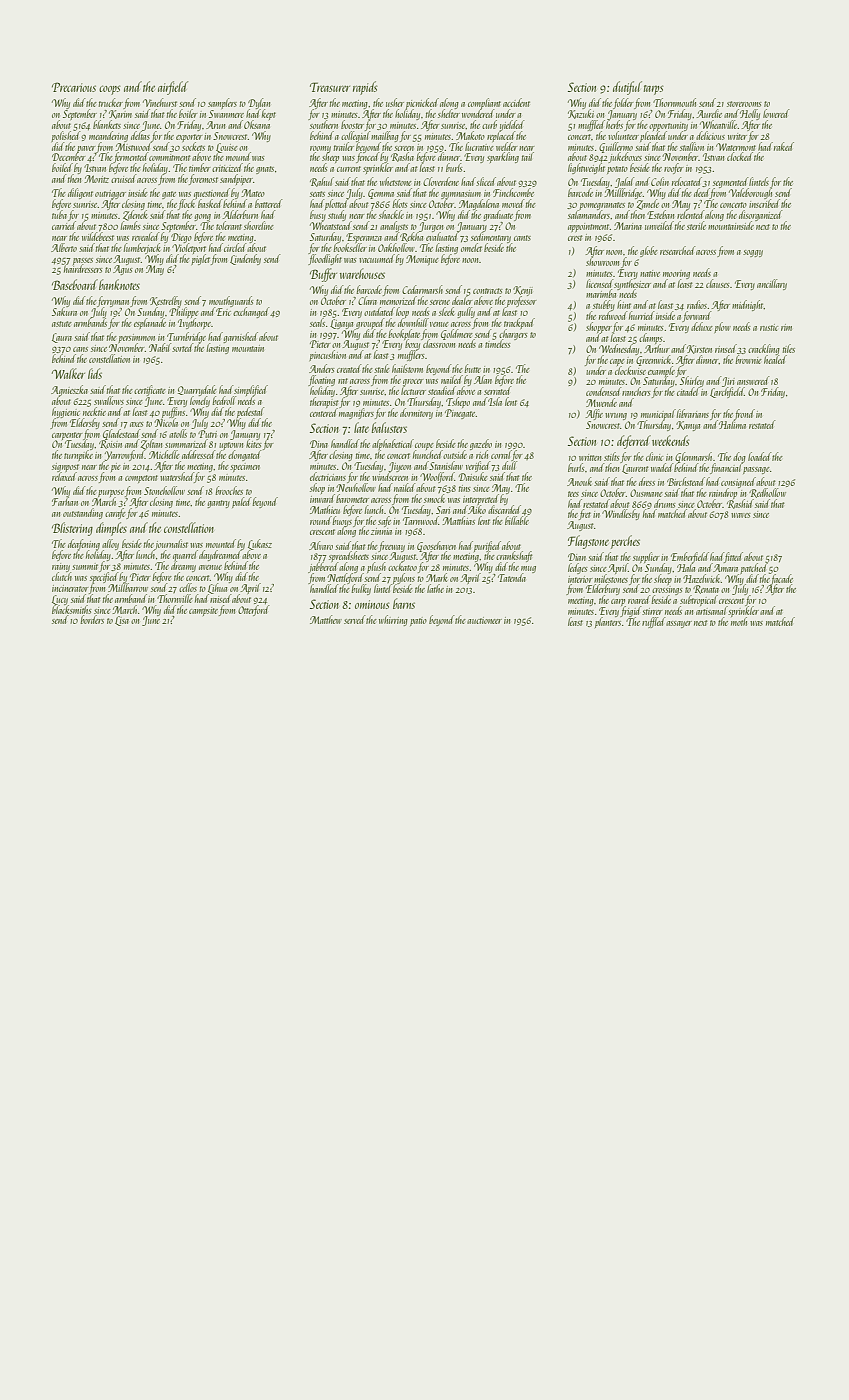 This screenshot has height=1400, width=849. I want to click on gazebo, so click(481, 445).
